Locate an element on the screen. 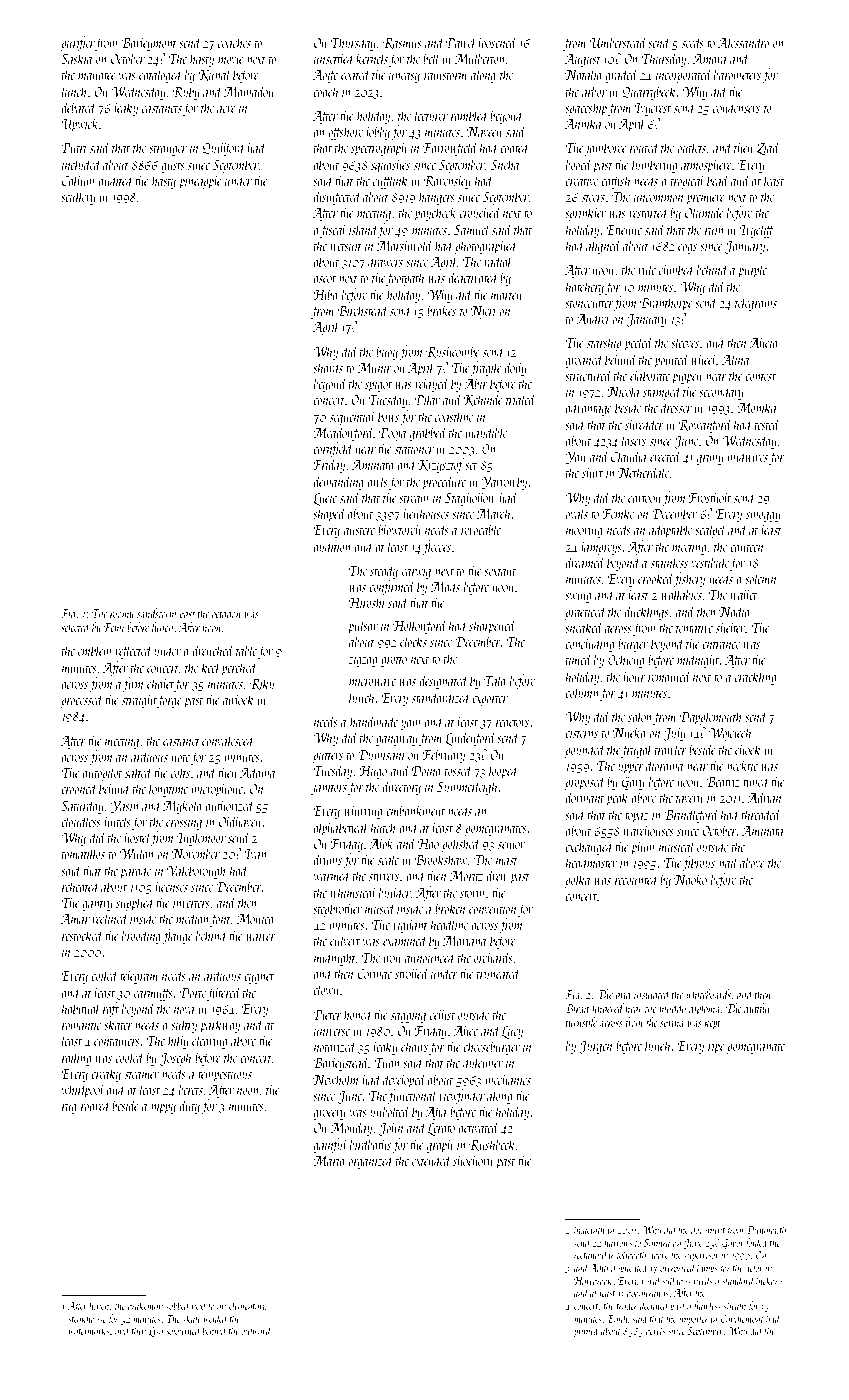 The width and height of the screenshot is (849, 1400). doily is located at coordinates (515, 368).
